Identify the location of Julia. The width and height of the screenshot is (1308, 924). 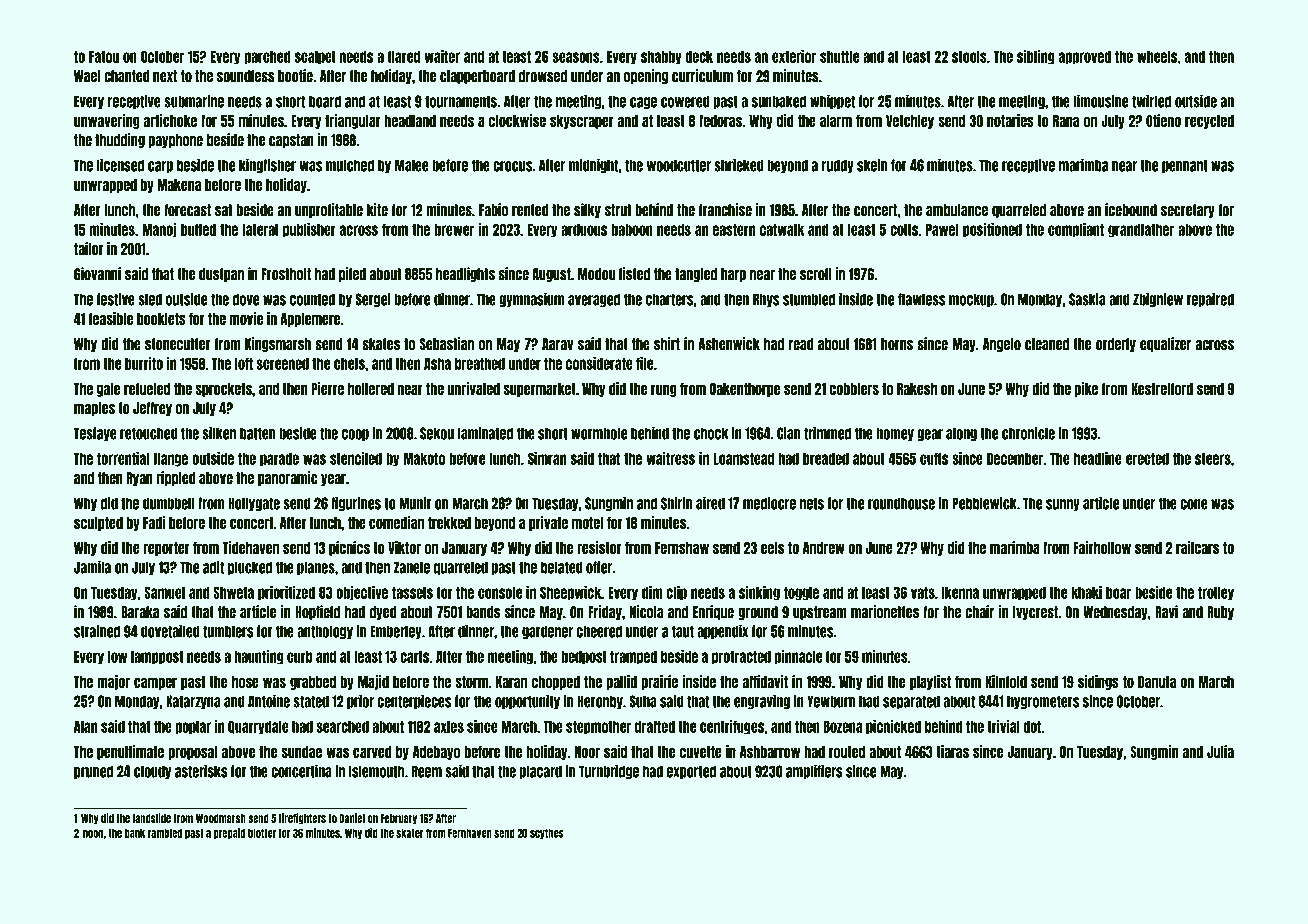
(1220, 751).
